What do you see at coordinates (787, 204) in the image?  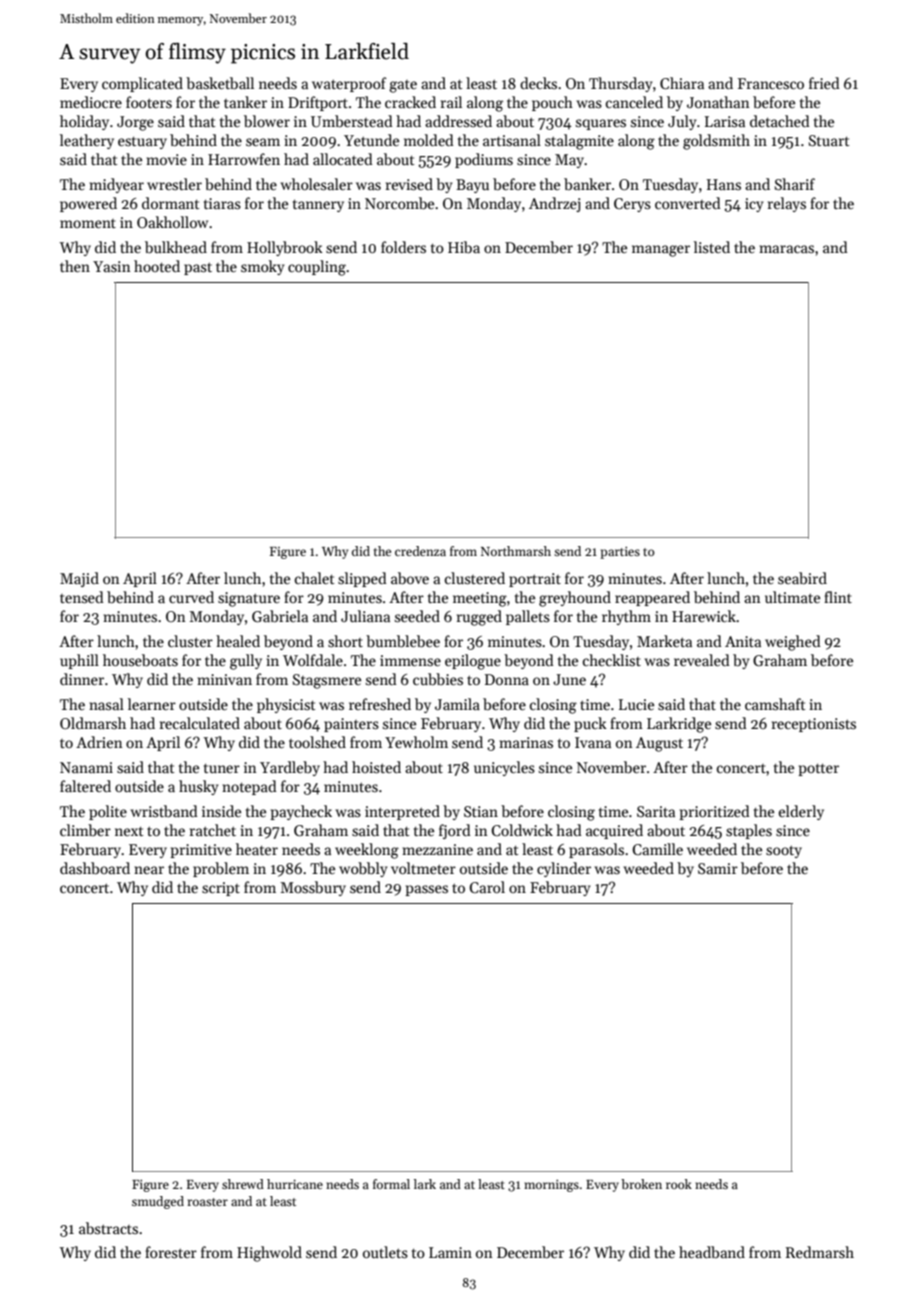 I see `relays` at bounding box center [787, 204].
